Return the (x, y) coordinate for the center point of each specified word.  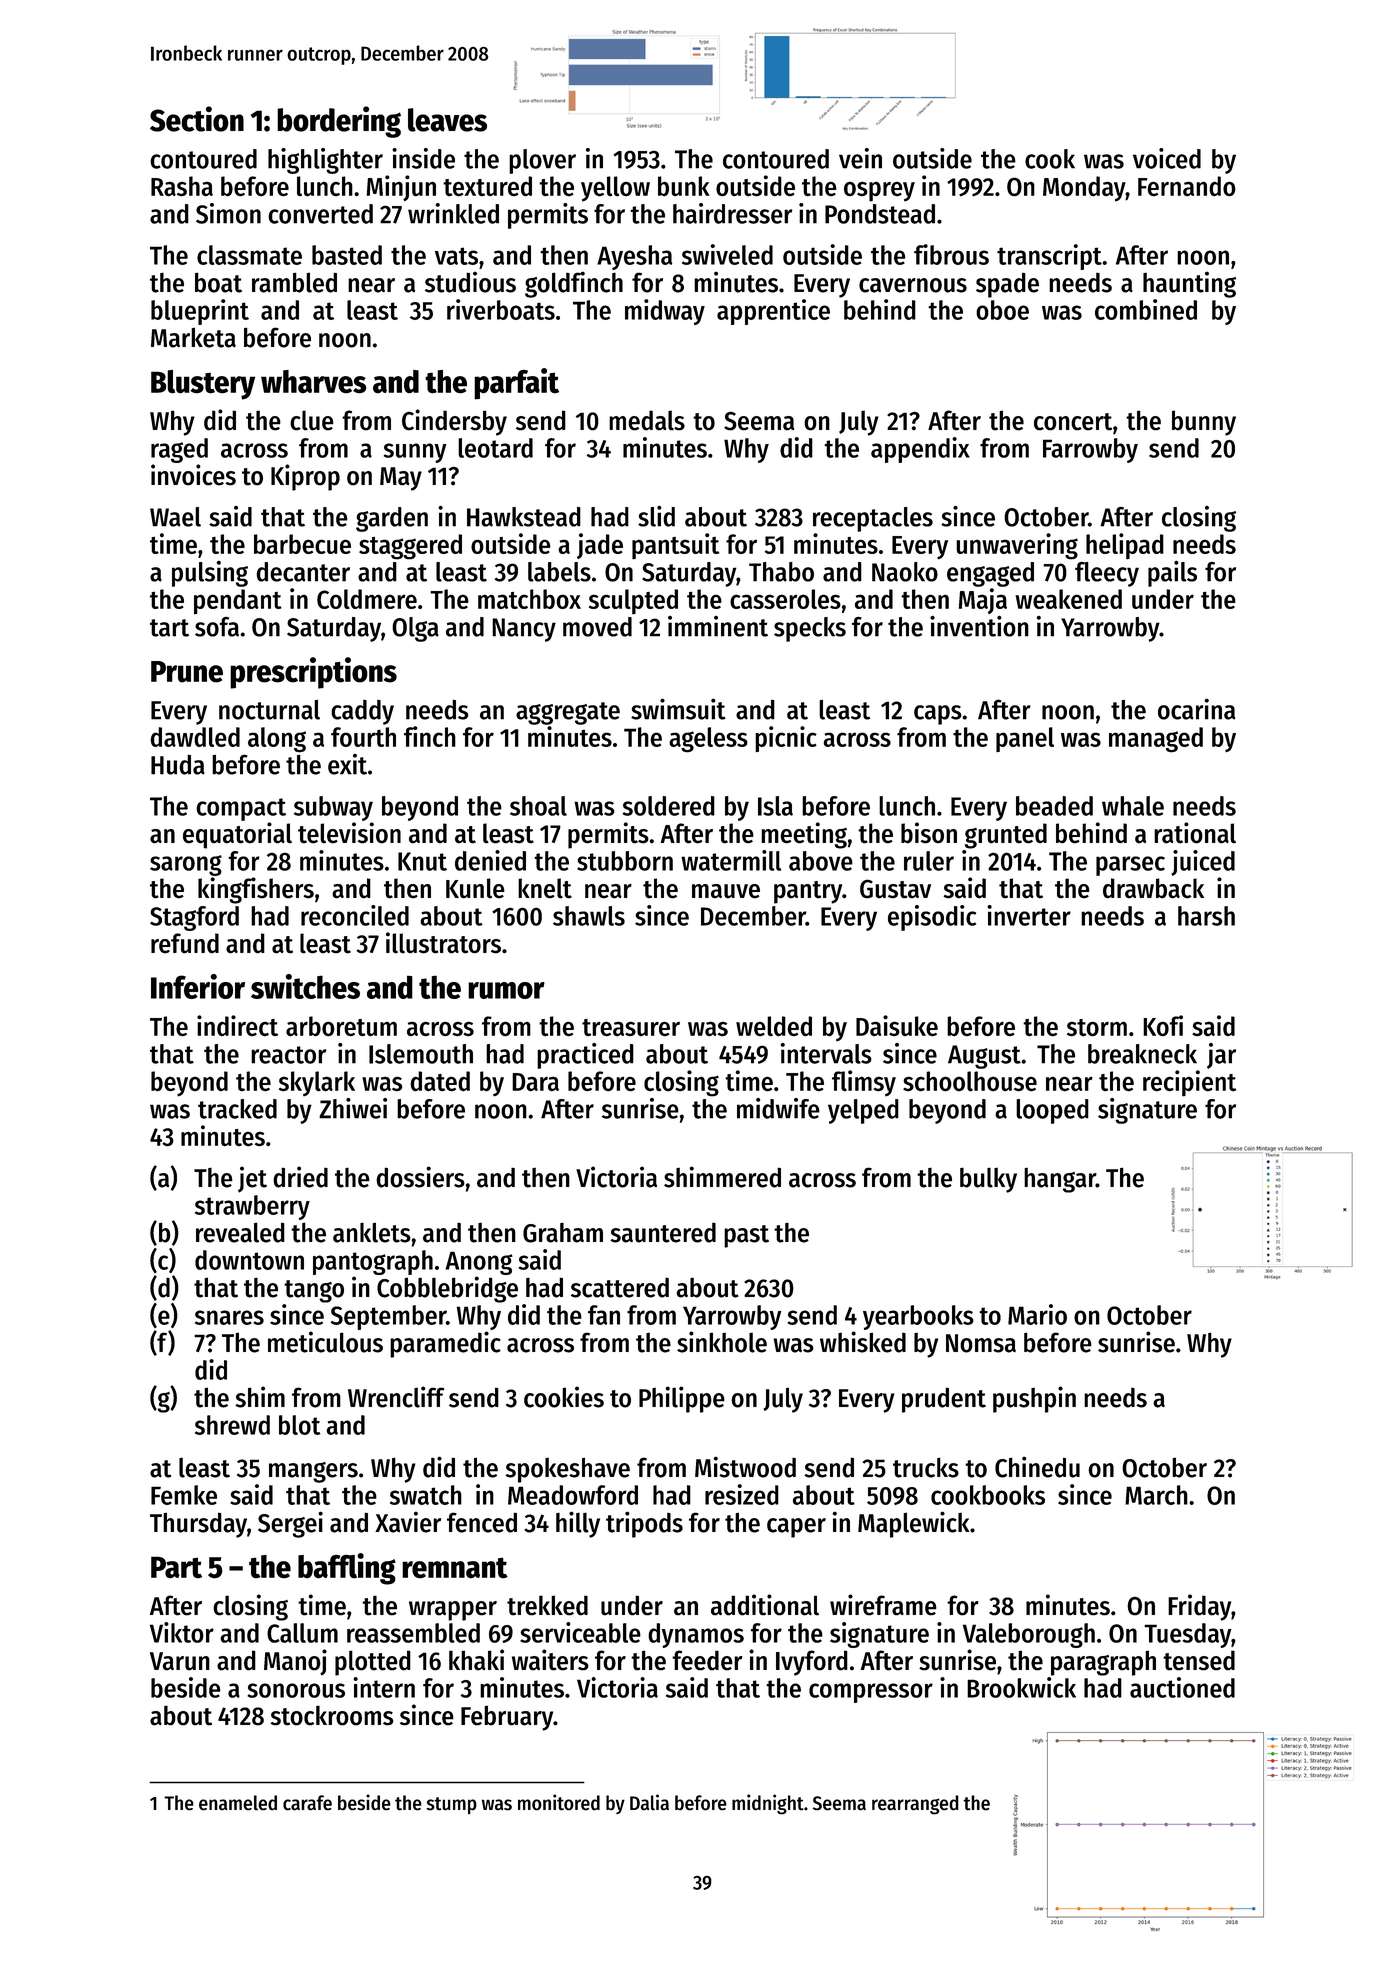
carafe (307, 1802)
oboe (1002, 310)
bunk (684, 186)
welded (774, 1026)
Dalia (649, 1802)
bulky (988, 1180)
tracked (237, 1109)
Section (197, 119)
